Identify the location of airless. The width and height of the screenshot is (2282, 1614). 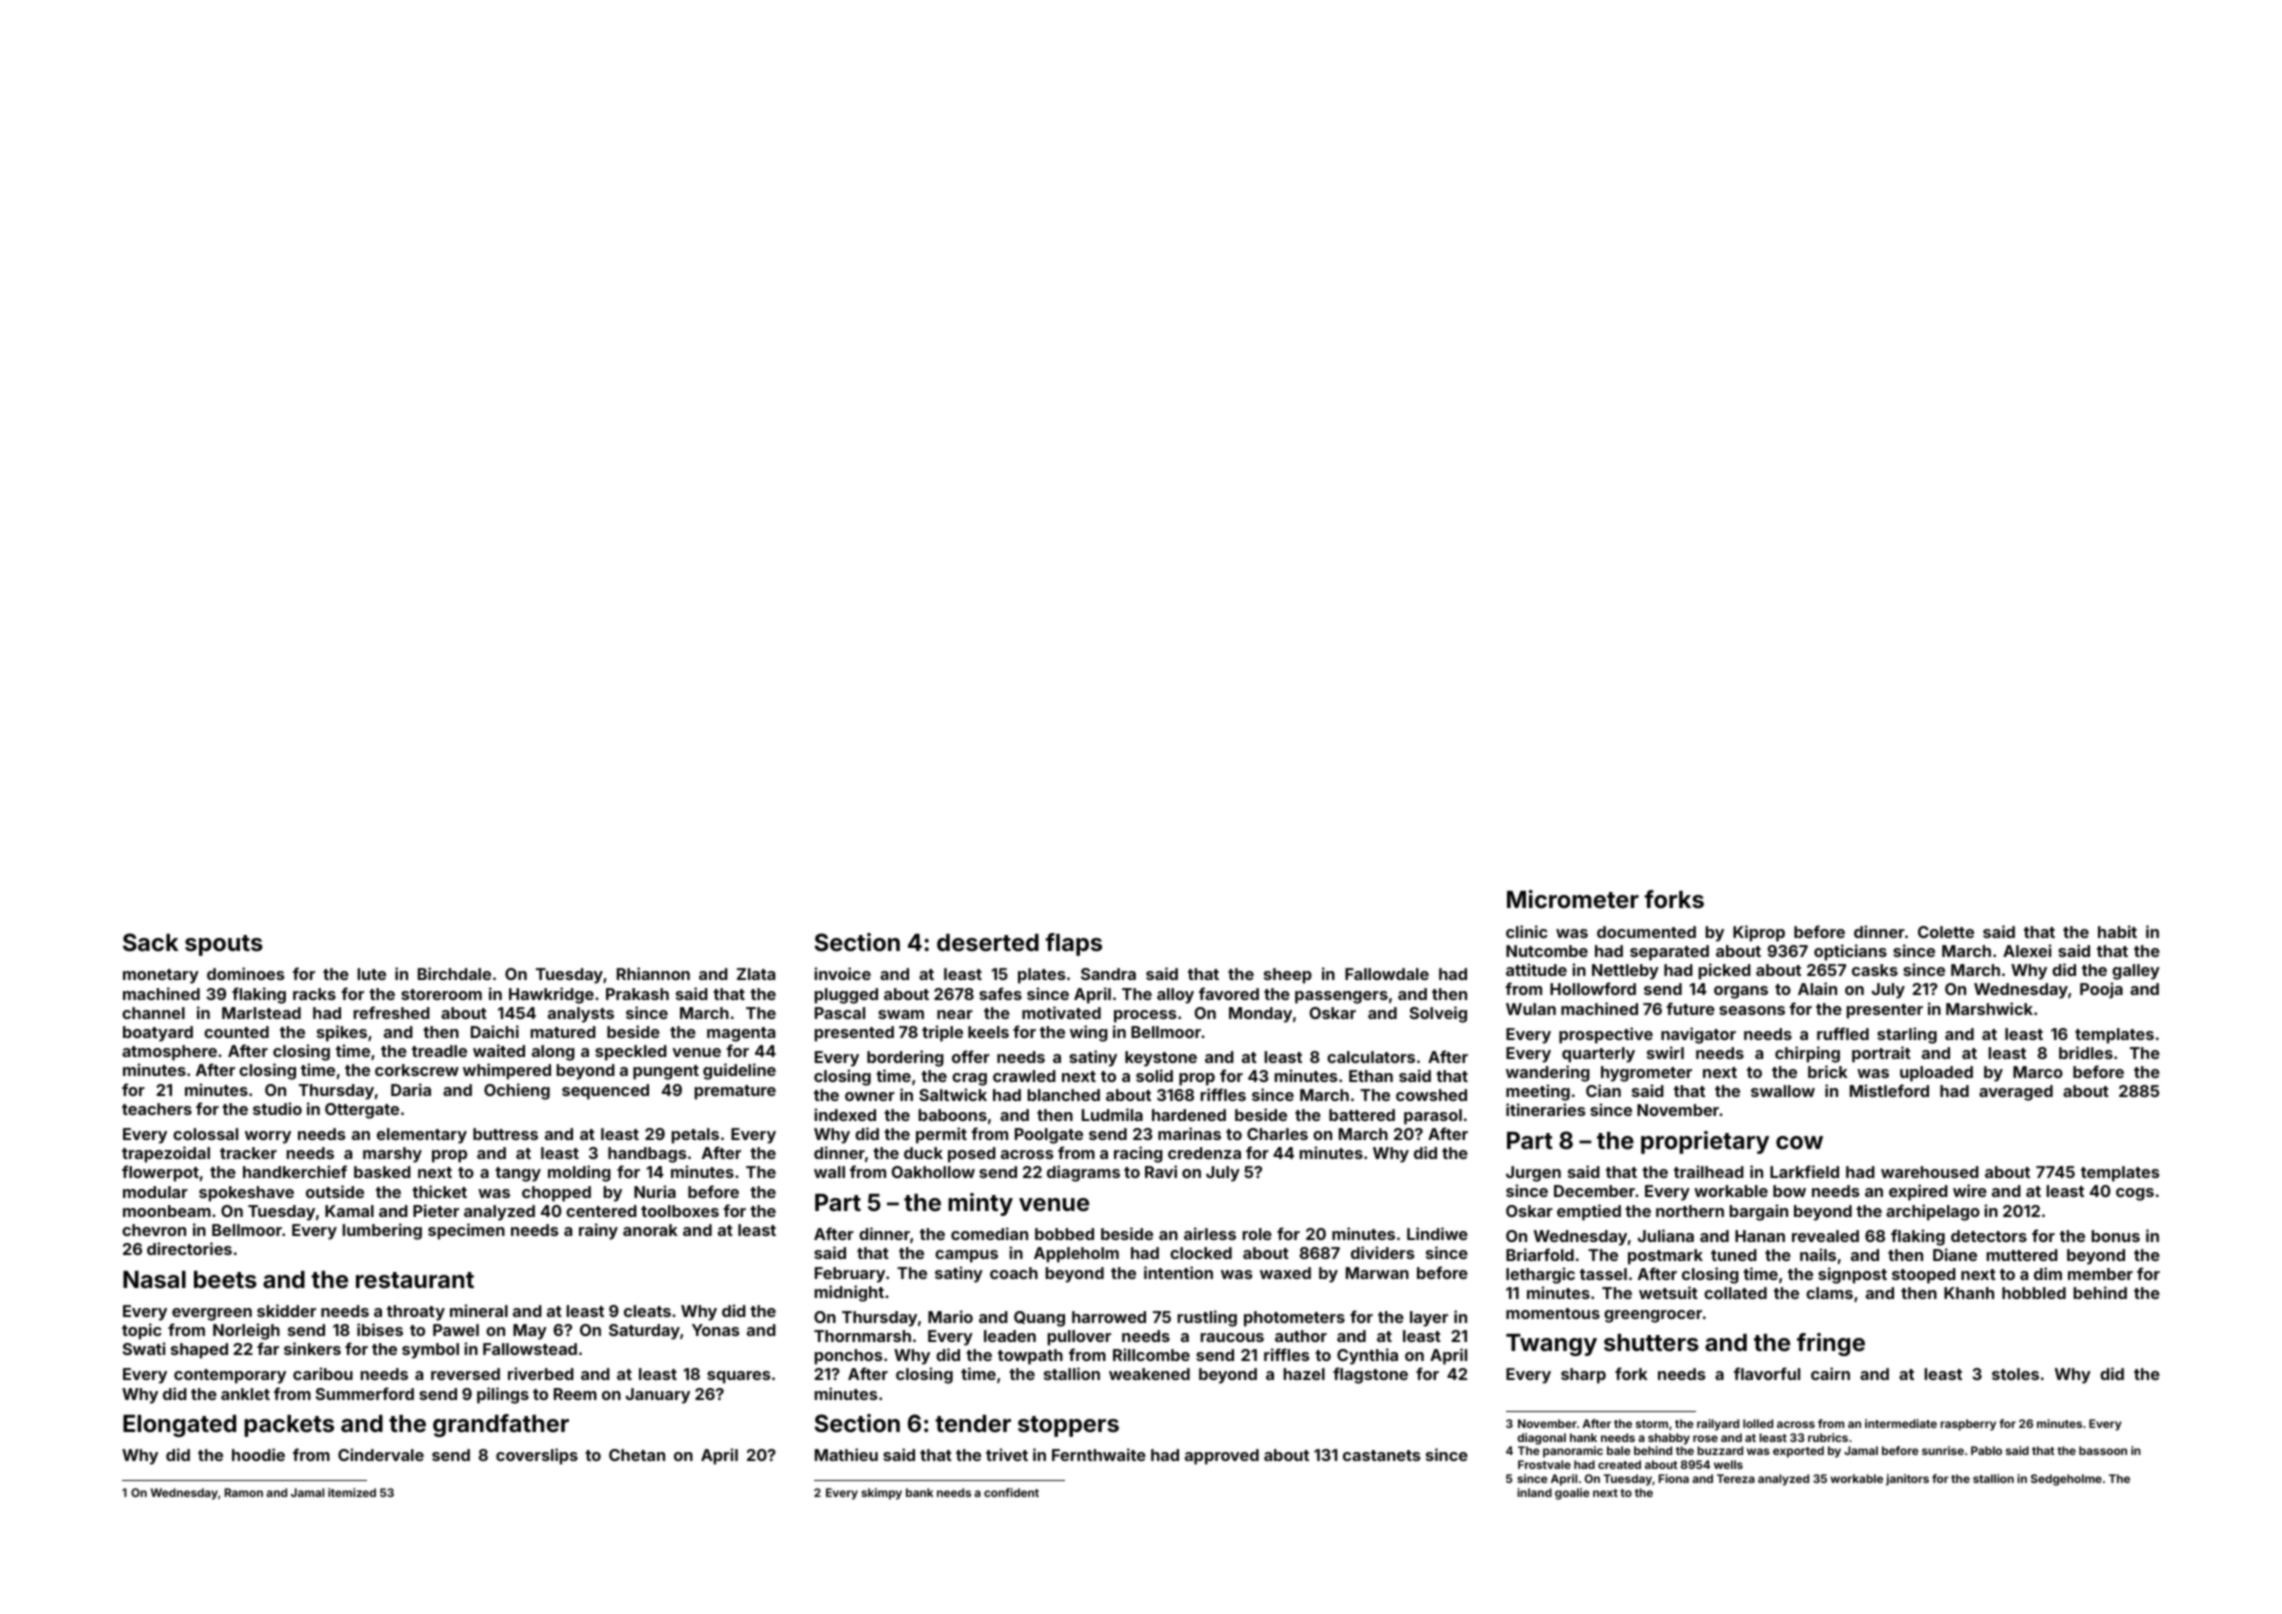
(1210, 1233).
